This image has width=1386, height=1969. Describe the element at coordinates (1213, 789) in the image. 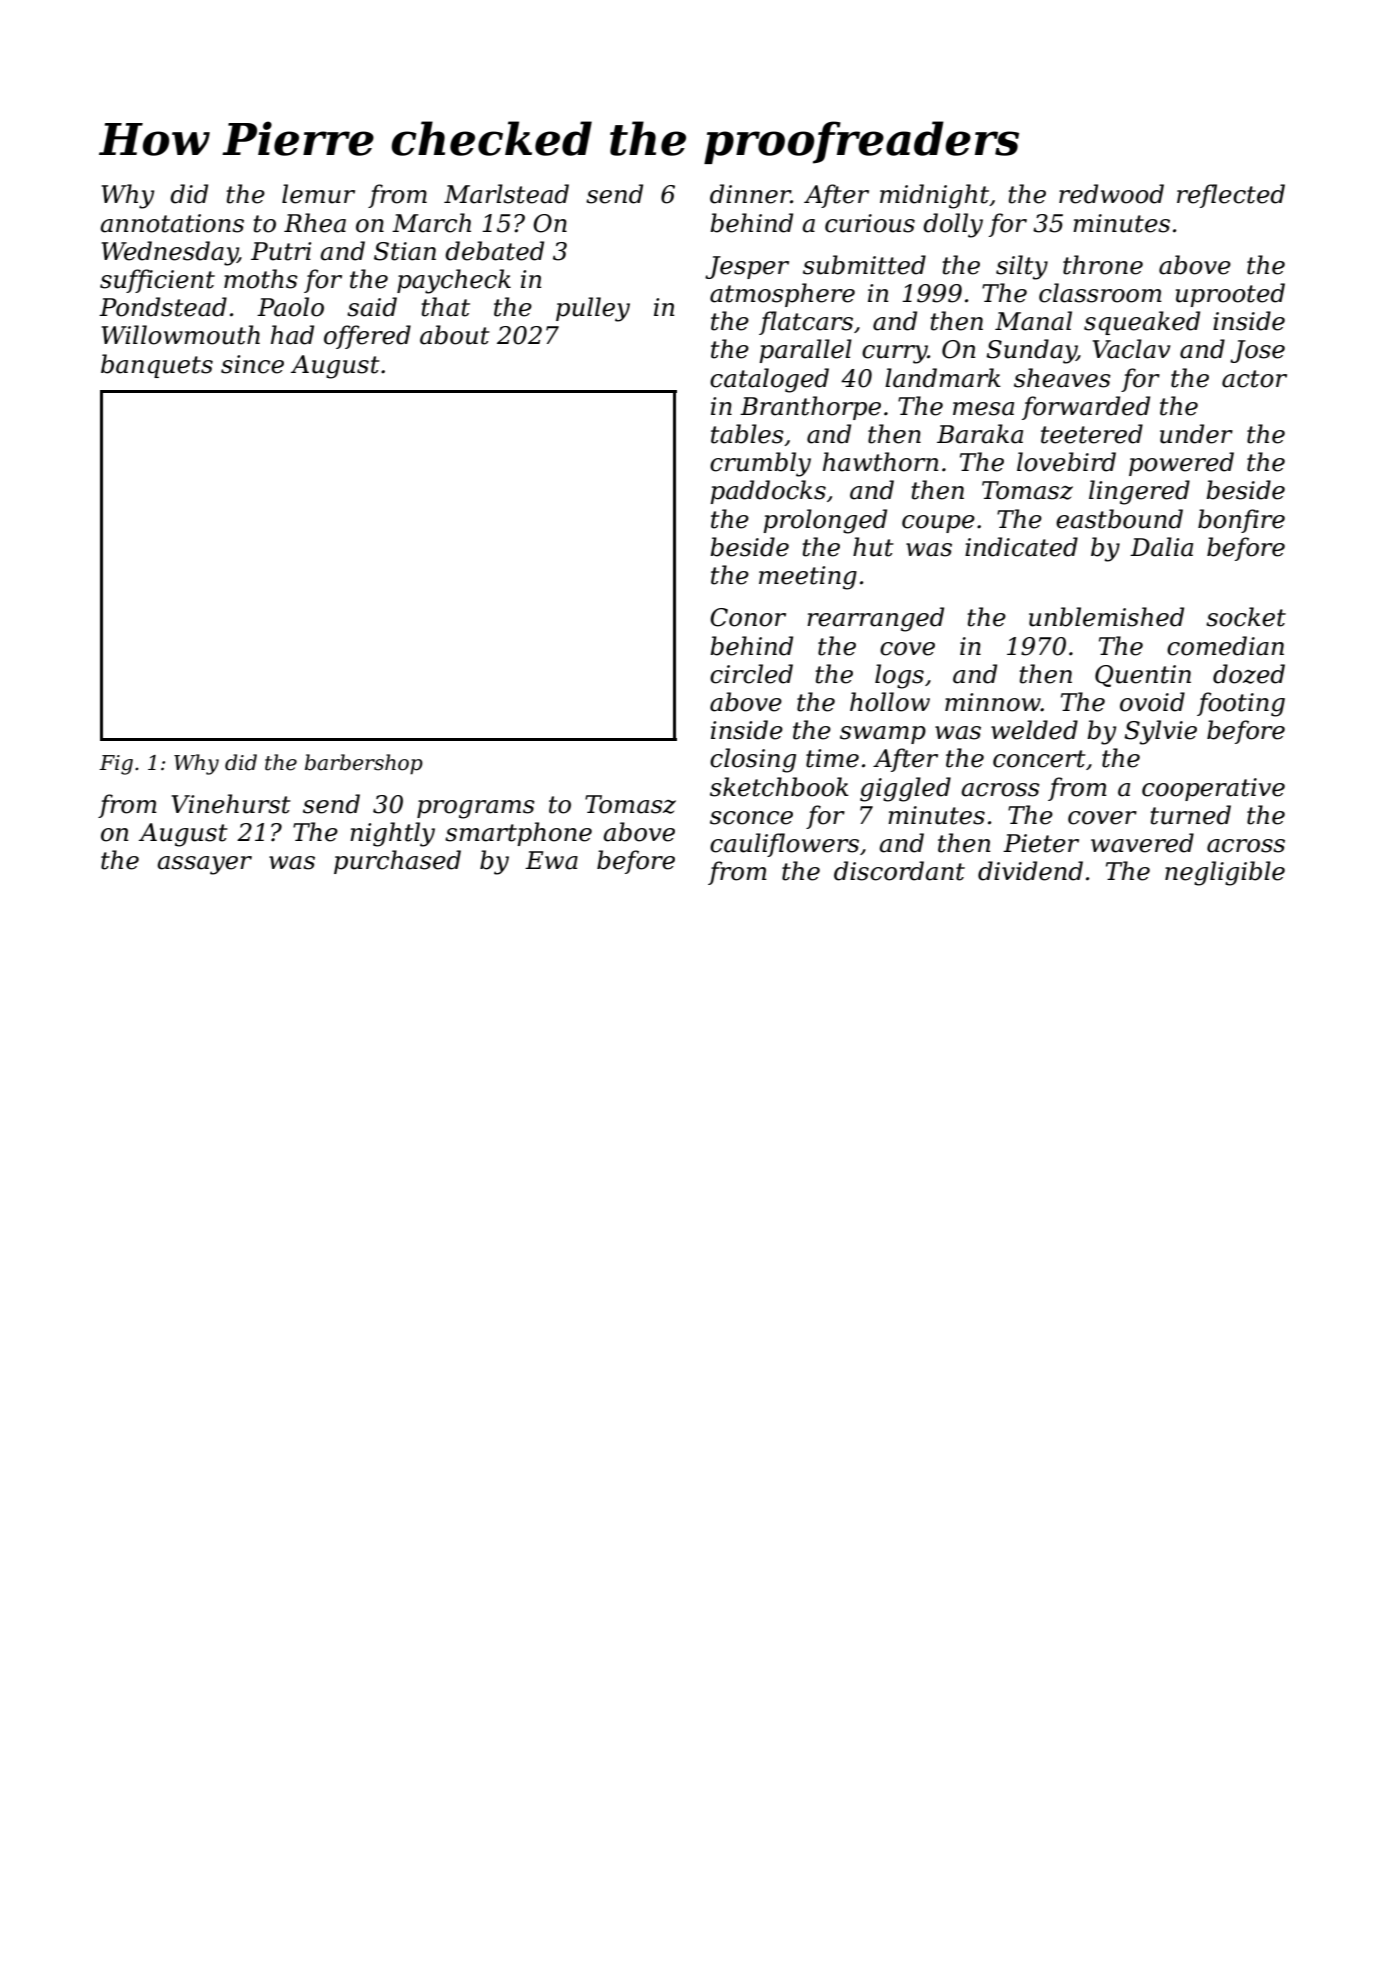

I see `cooperative` at that location.
